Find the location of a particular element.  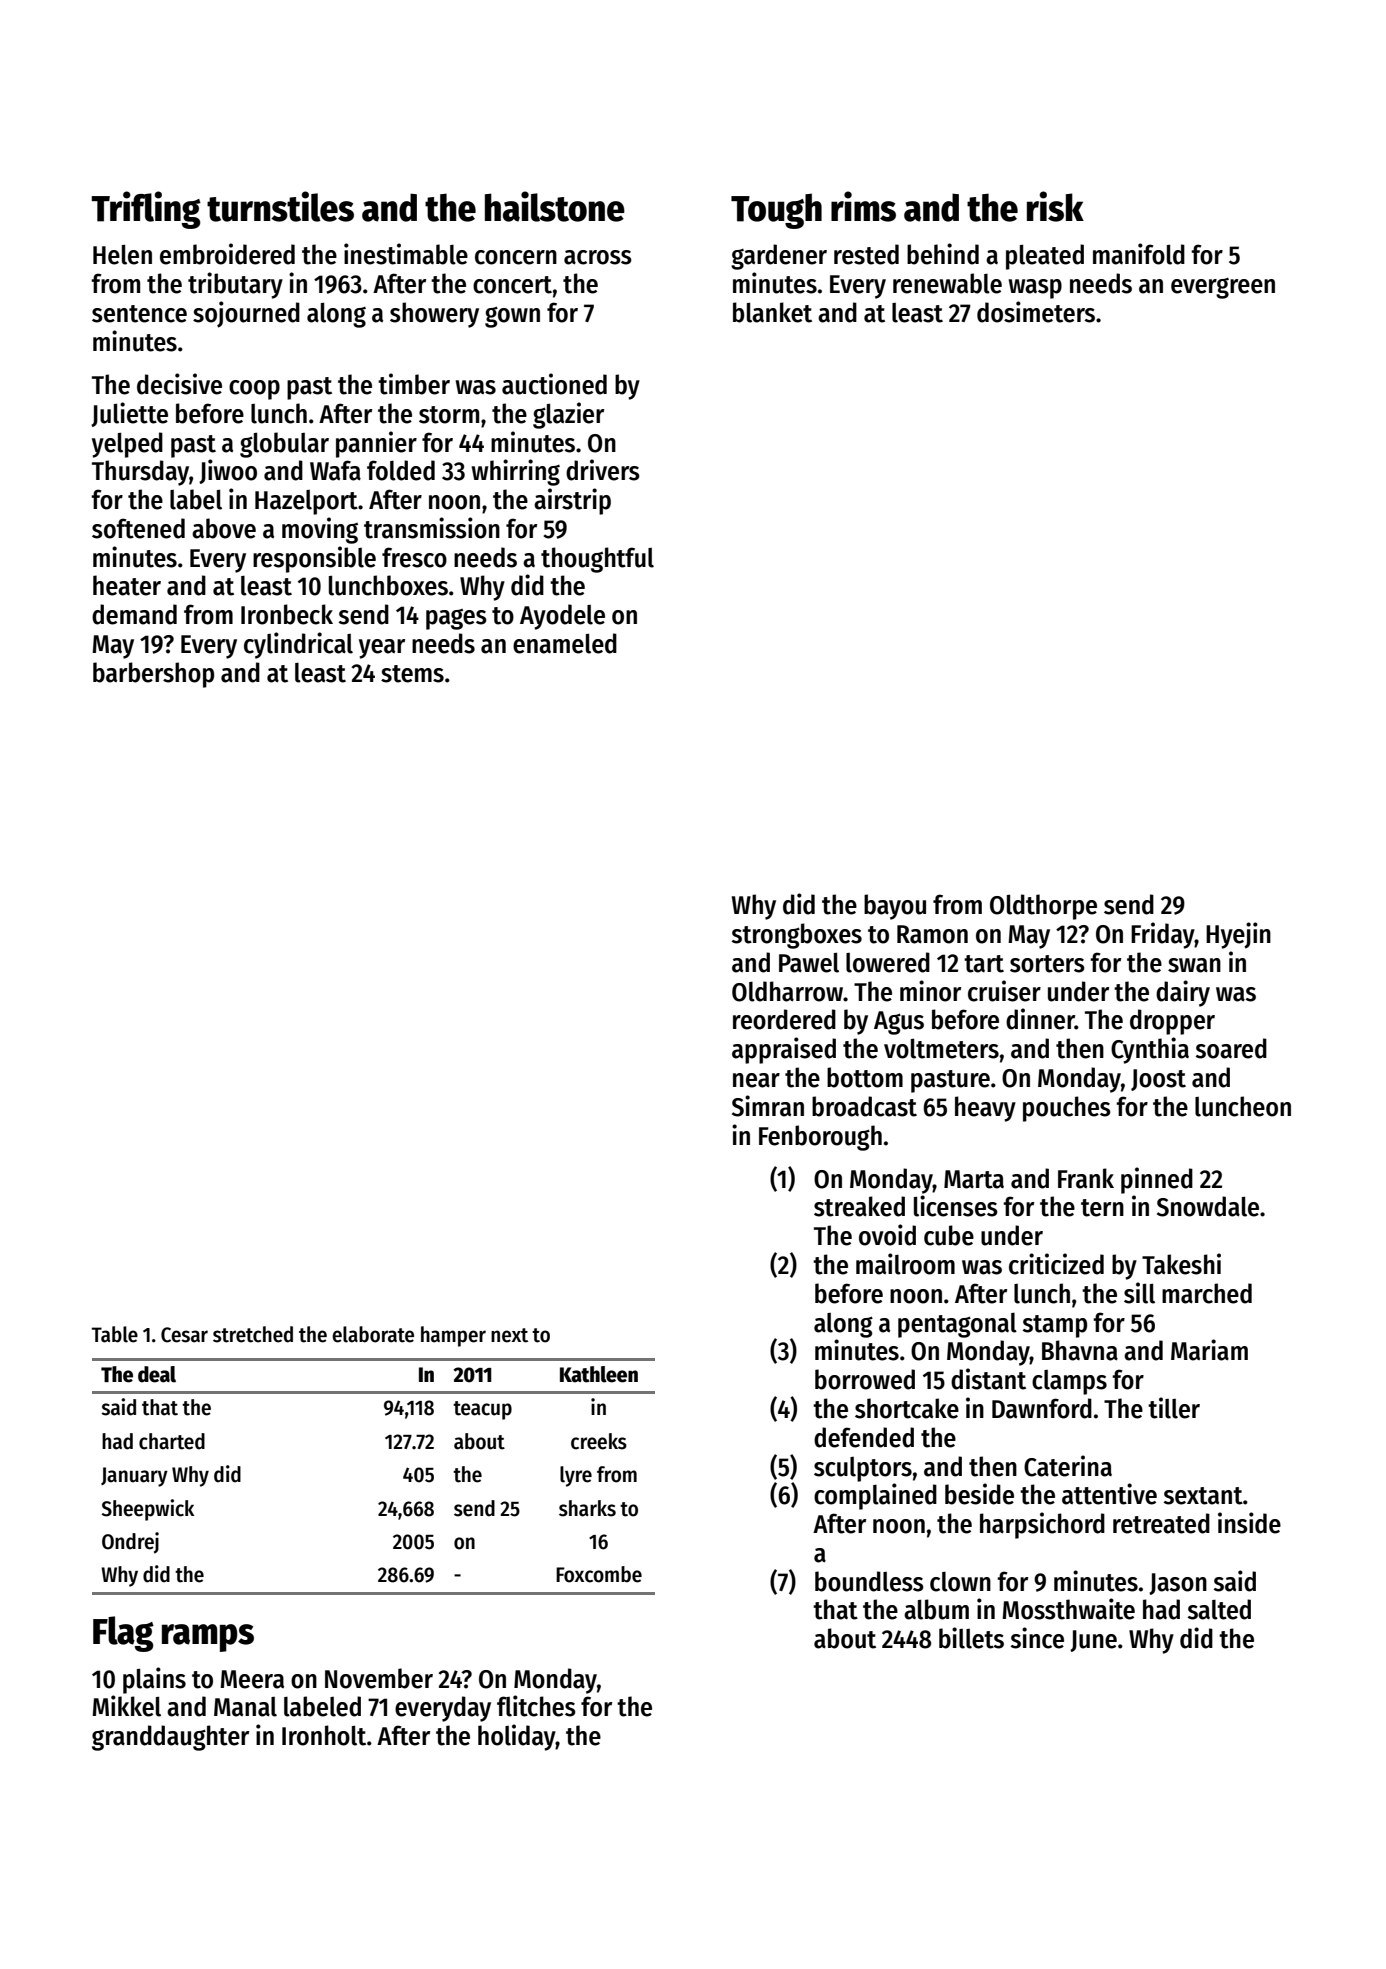

risk is located at coordinates (1055, 206).
